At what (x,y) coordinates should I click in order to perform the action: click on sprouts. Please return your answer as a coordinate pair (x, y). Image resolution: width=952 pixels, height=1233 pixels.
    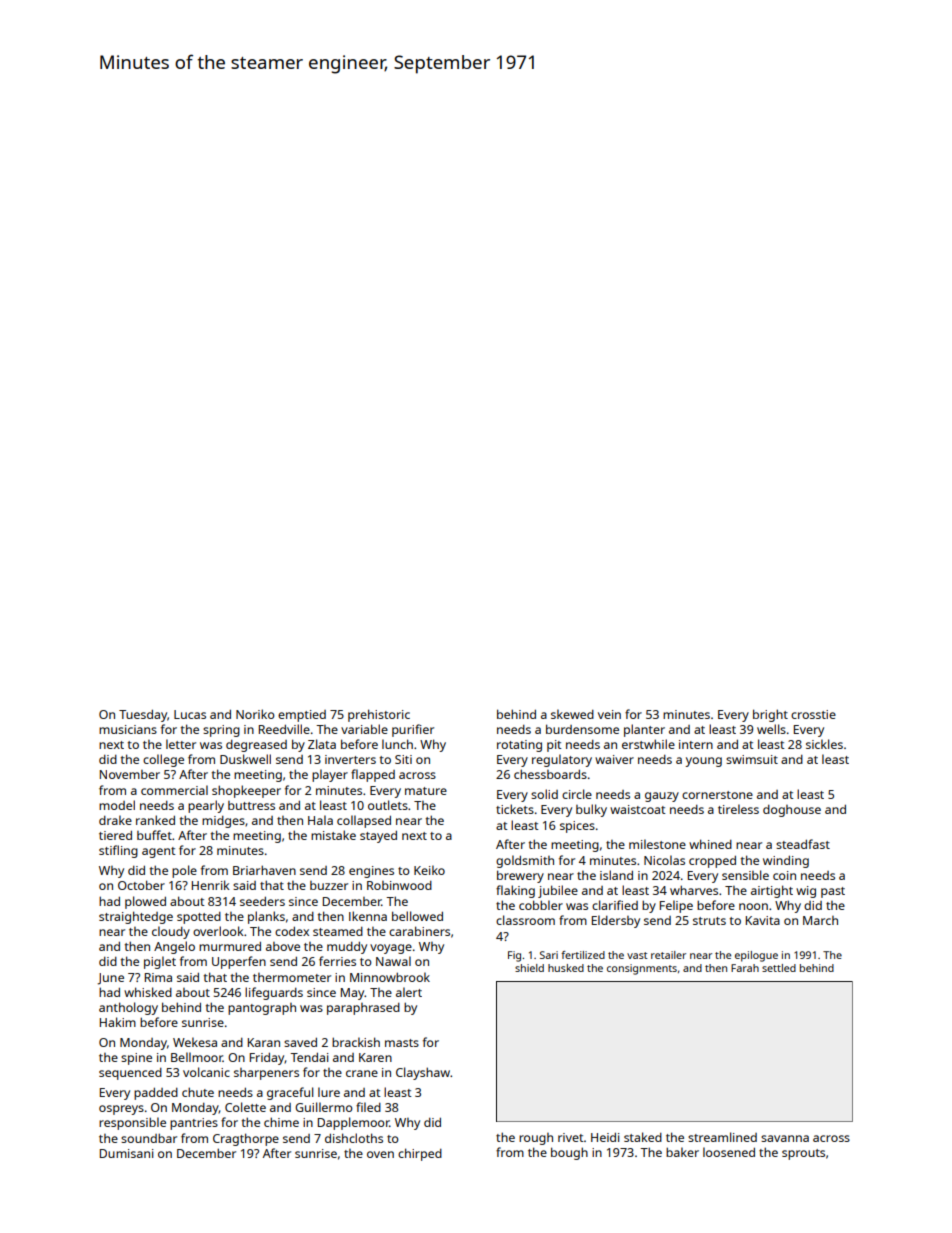
    Looking at the image, I should click on (803, 1154).
